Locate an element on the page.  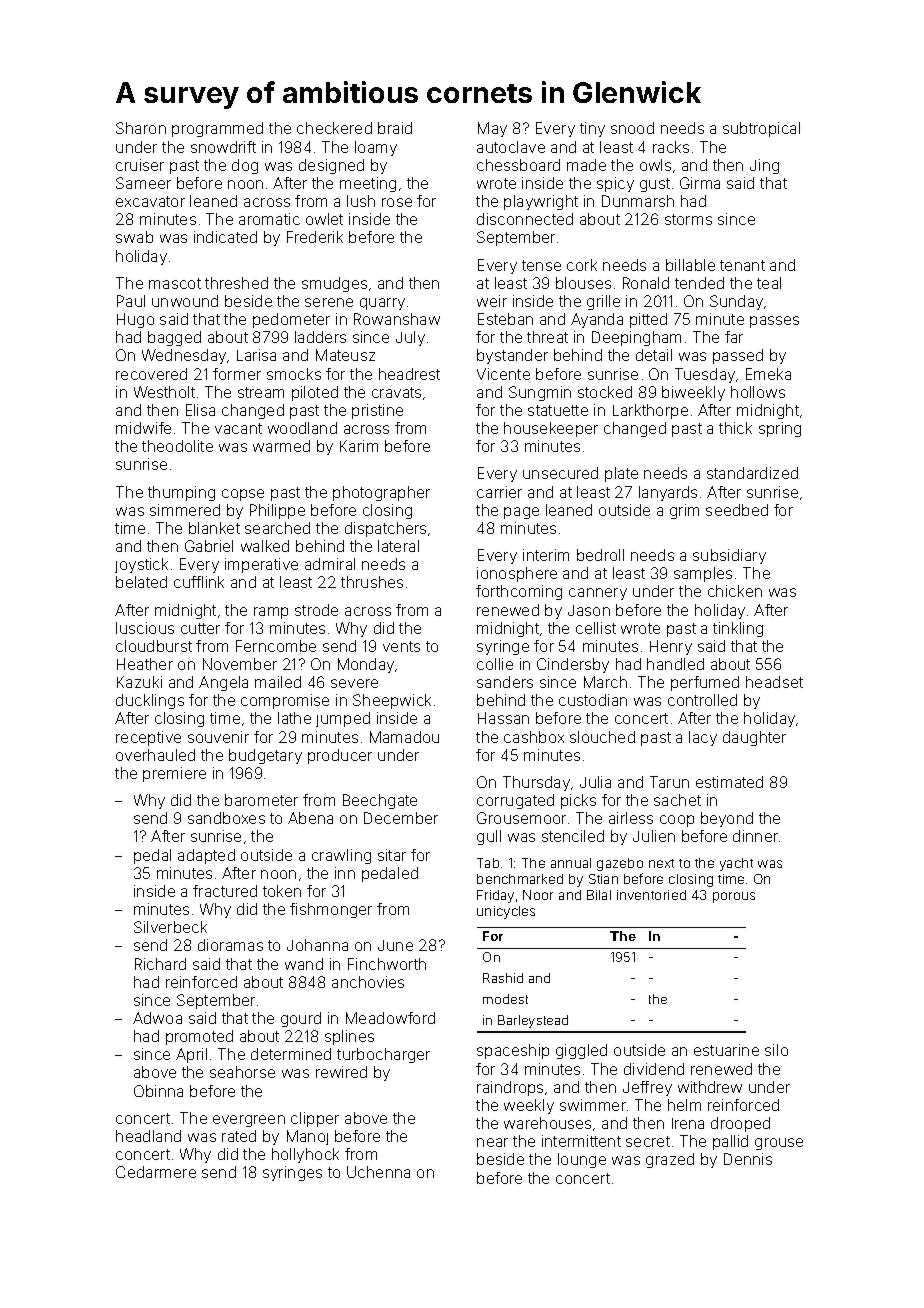
interim is located at coordinates (546, 555).
